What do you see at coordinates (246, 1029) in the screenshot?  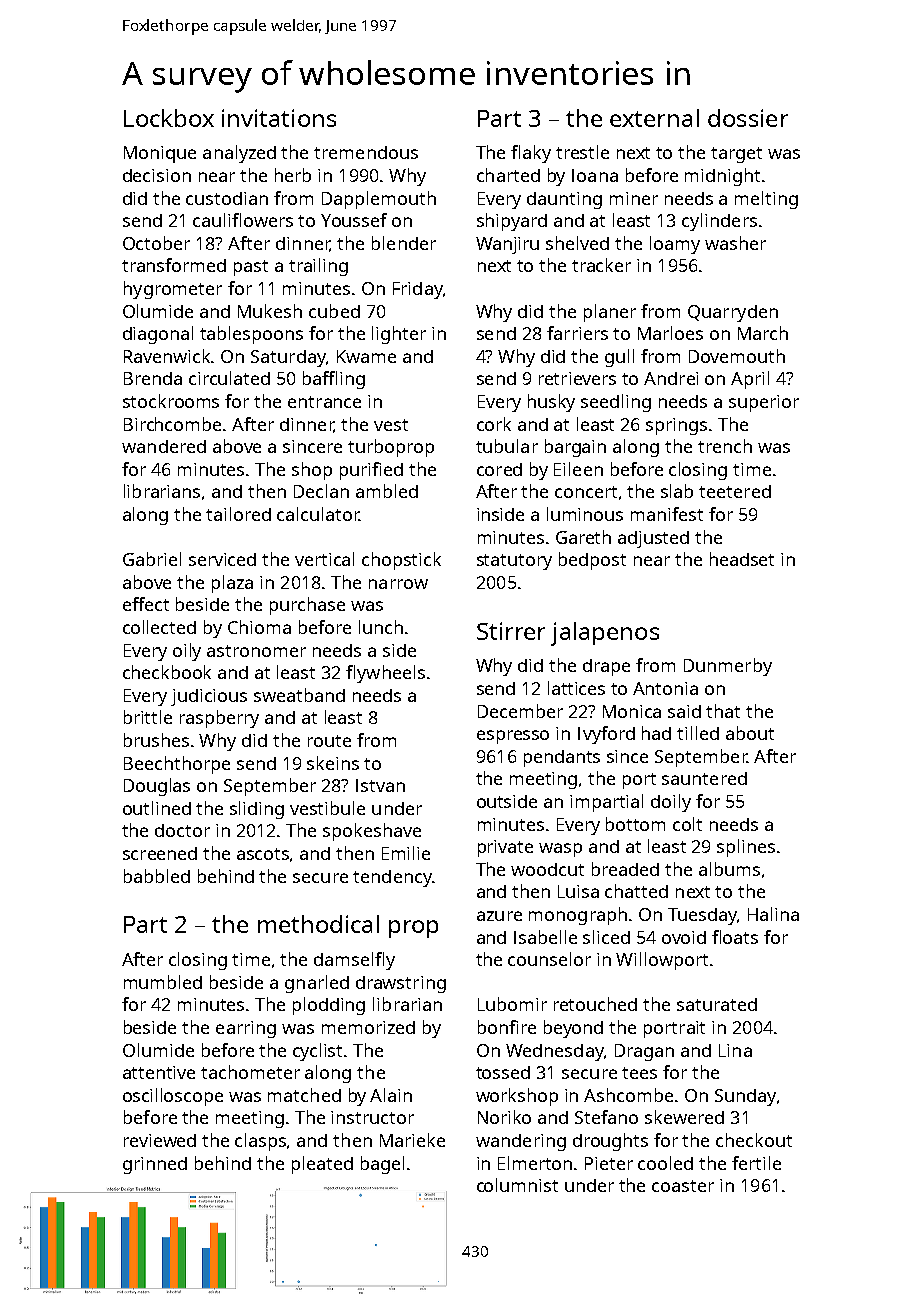 I see `earring` at bounding box center [246, 1029].
